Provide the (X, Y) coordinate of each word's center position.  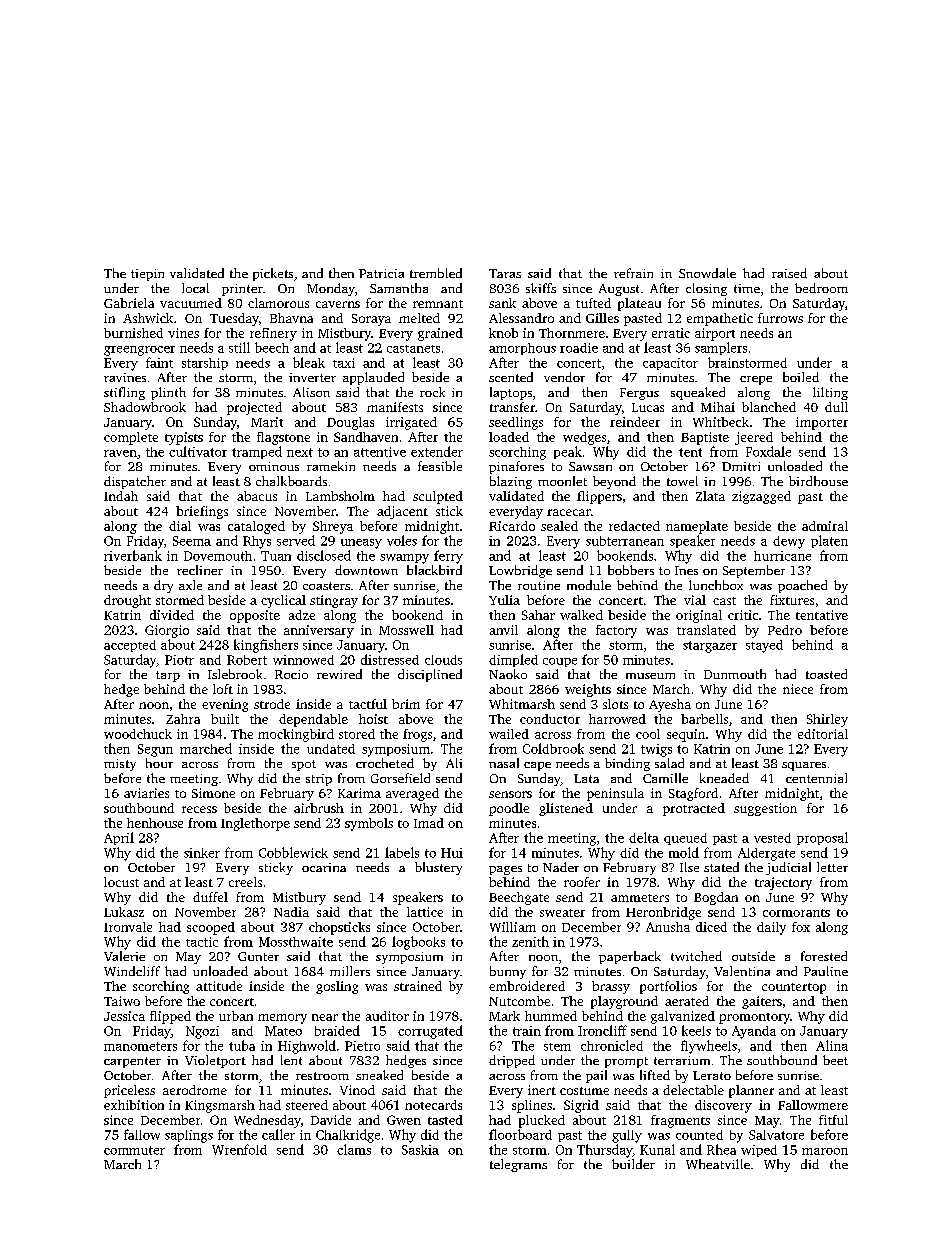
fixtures (792, 600)
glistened (566, 809)
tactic (202, 942)
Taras (505, 273)
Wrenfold (239, 1149)
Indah (121, 496)
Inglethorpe (255, 824)
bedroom (821, 288)
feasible (440, 466)
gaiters (762, 1002)
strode (272, 704)
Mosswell (406, 630)
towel (682, 481)
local (195, 288)
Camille (665, 778)
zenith (530, 941)
